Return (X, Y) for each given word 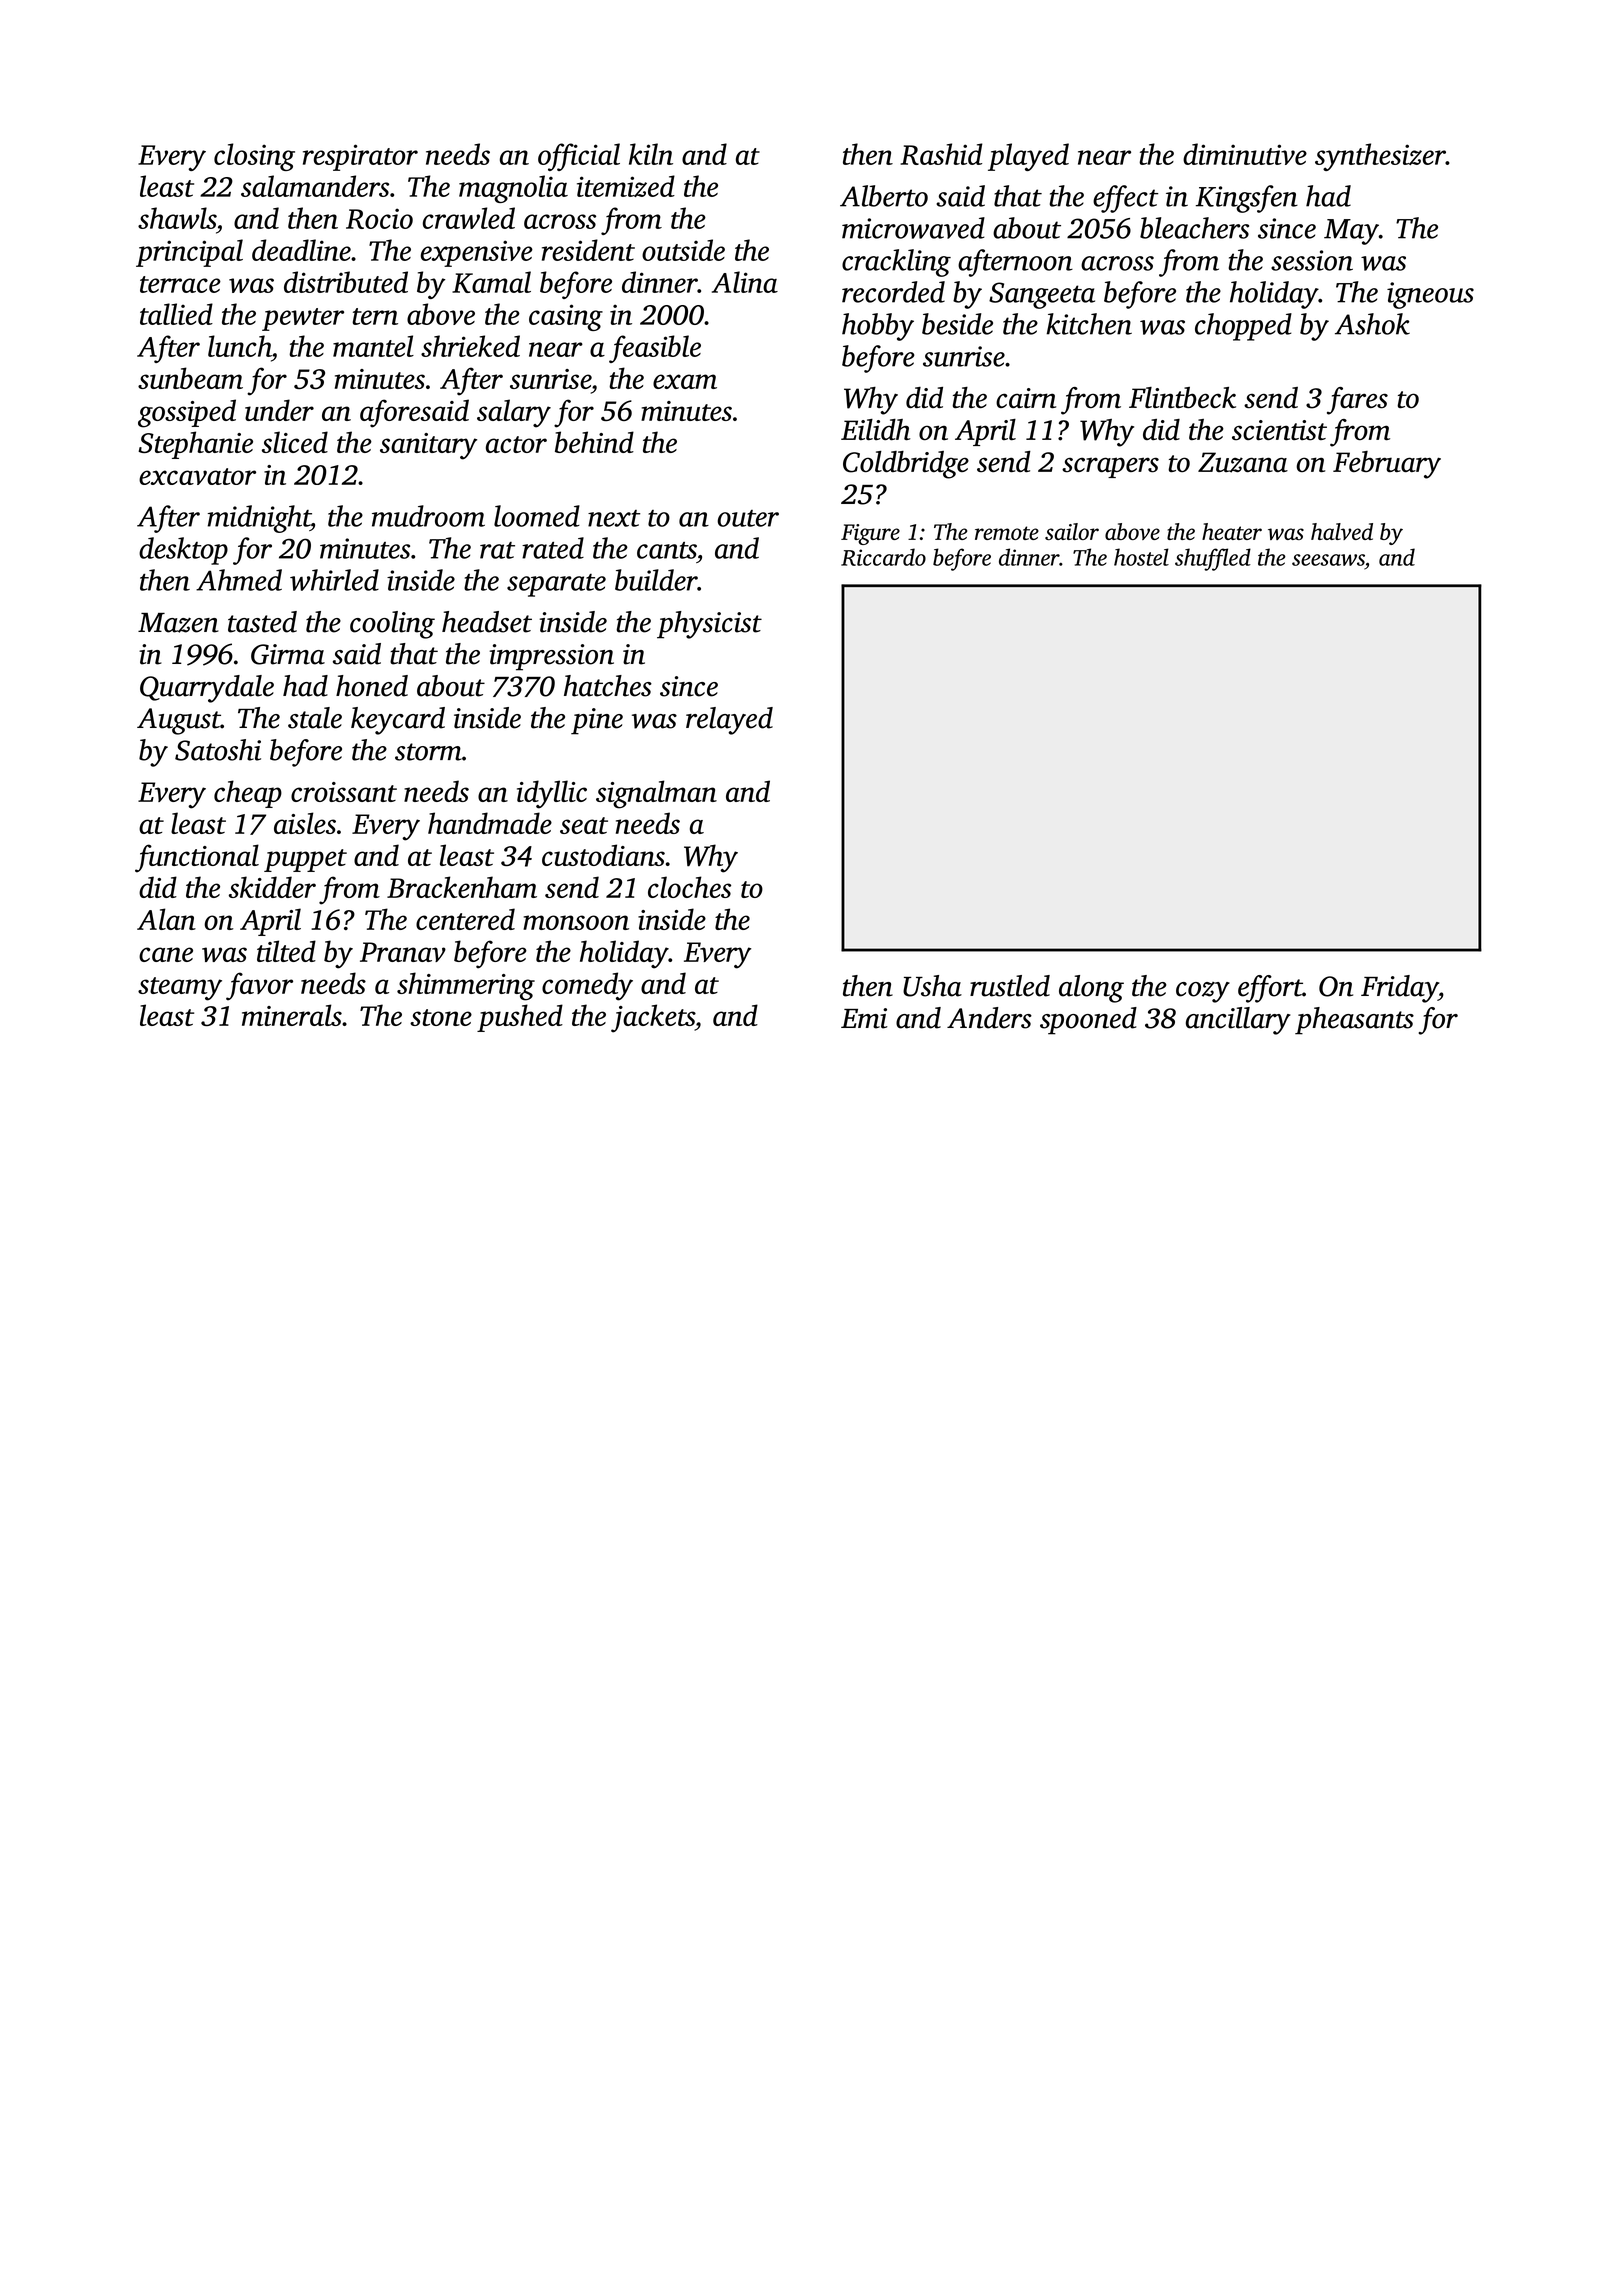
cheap (248, 794)
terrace (180, 284)
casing (566, 317)
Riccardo (883, 557)
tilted (286, 951)
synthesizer (1380, 157)
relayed (729, 721)
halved (1342, 531)
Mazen (178, 623)
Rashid (941, 154)
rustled (1010, 986)
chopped (1243, 327)
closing (254, 157)
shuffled (1213, 559)
